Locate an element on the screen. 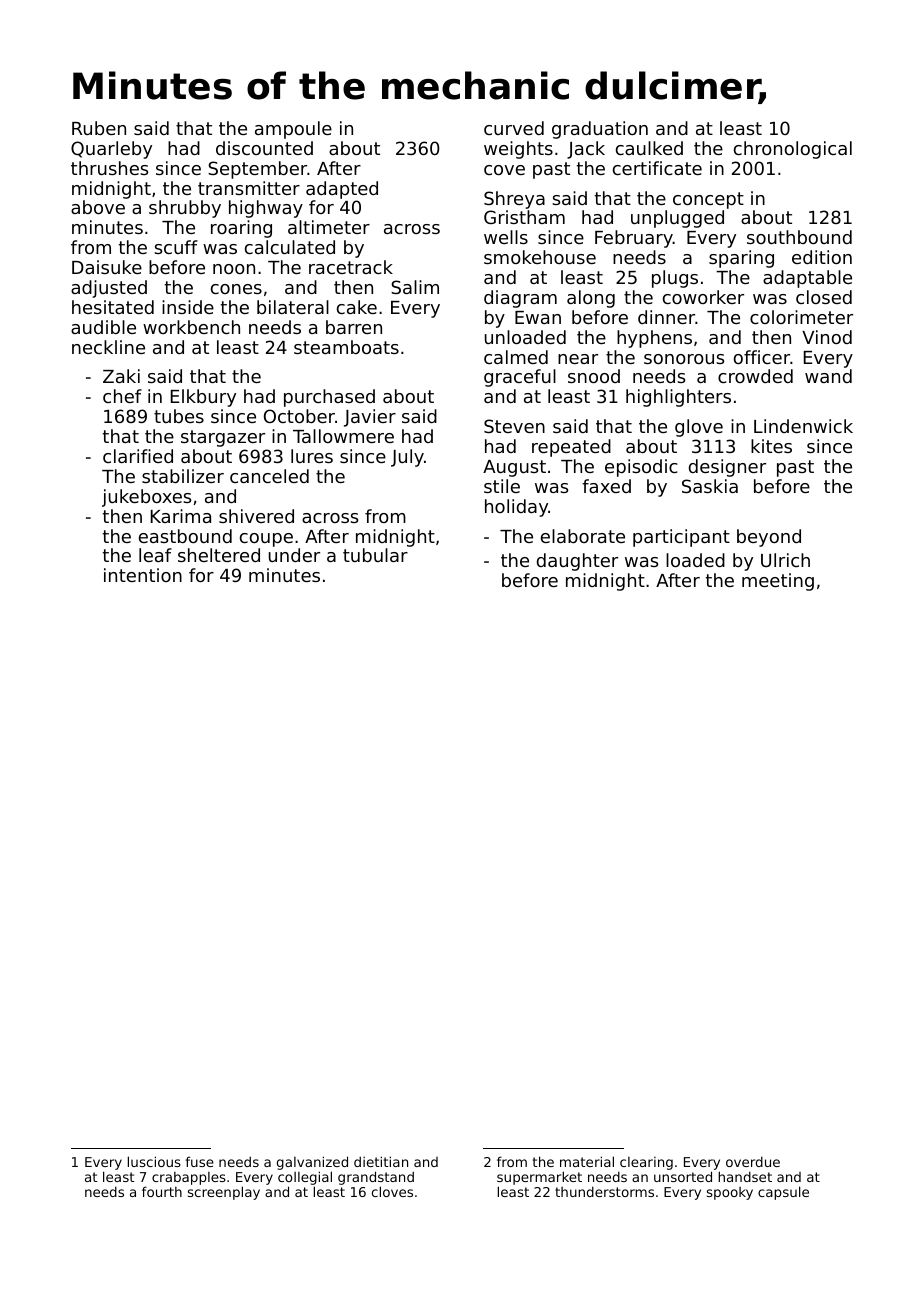 The height and width of the screenshot is (1314, 924). Salim is located at coordinates (415, 287).
